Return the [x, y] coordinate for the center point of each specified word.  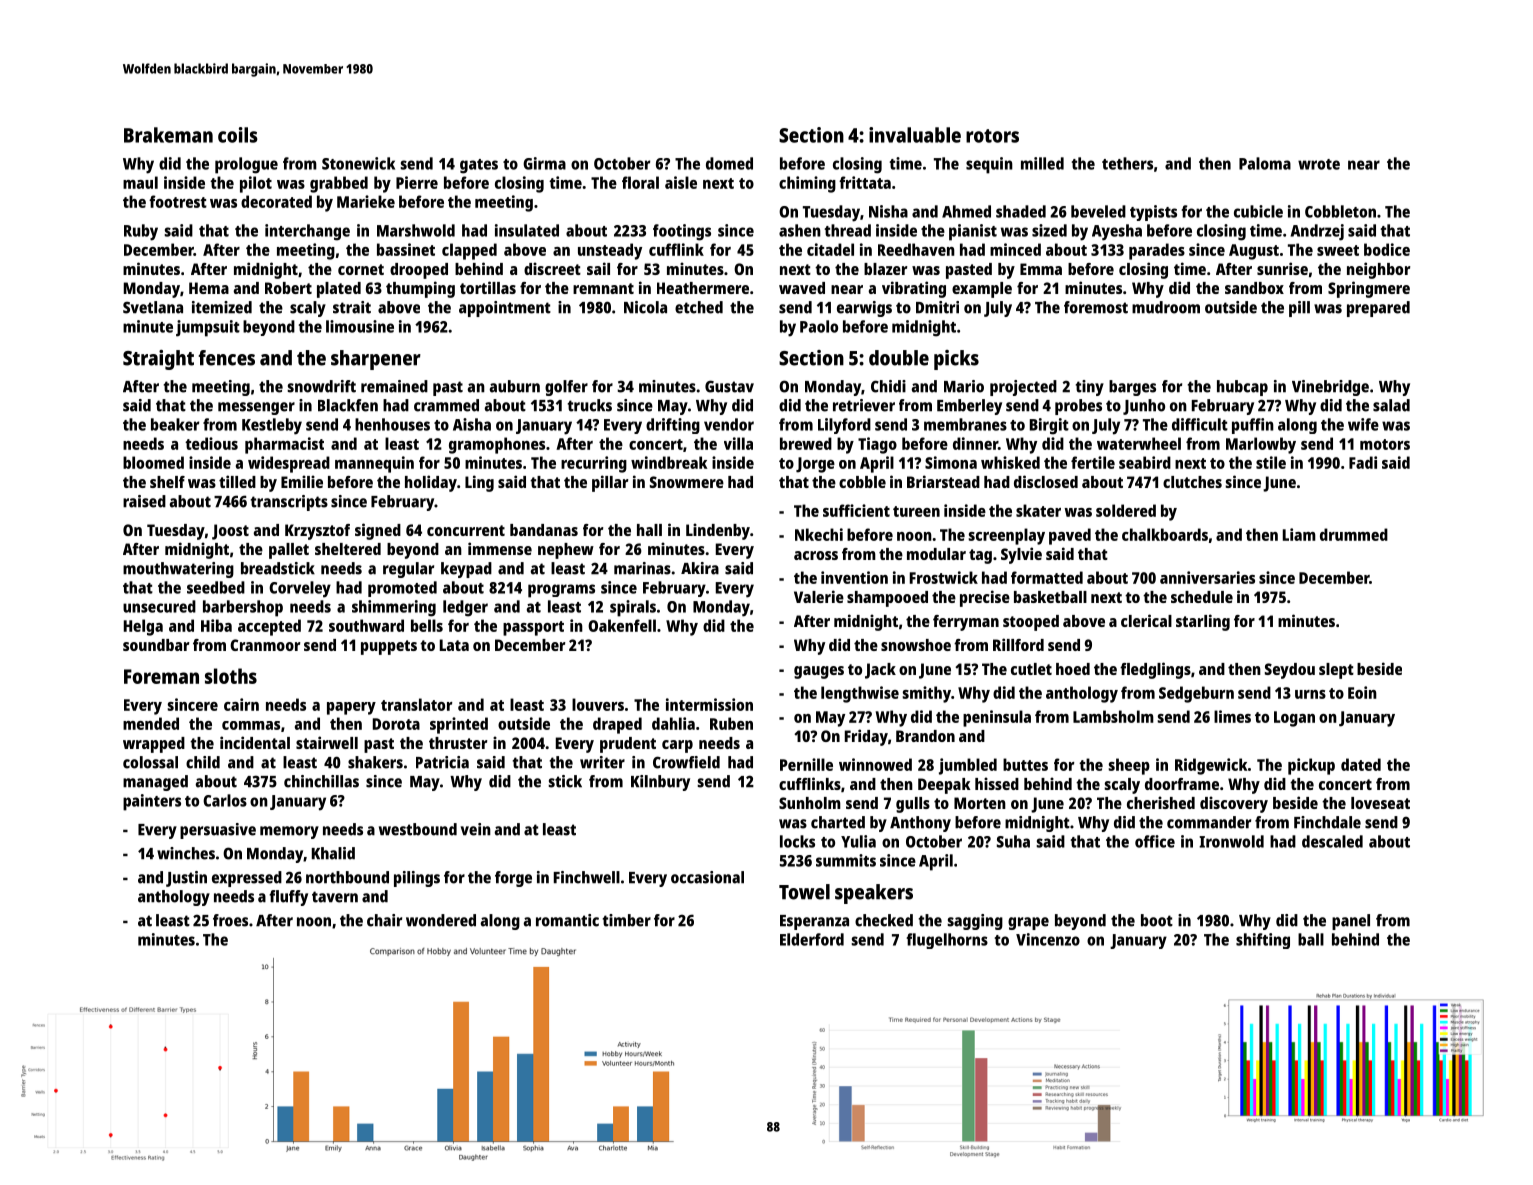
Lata [454, 645]
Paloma [1265, 163]
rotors [992, 136]
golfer [566, 388]
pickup [1311, 766]
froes [230, 920]
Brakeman [168, 135]
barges [1132, 388]
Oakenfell [622, 625]
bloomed [153, 462]
